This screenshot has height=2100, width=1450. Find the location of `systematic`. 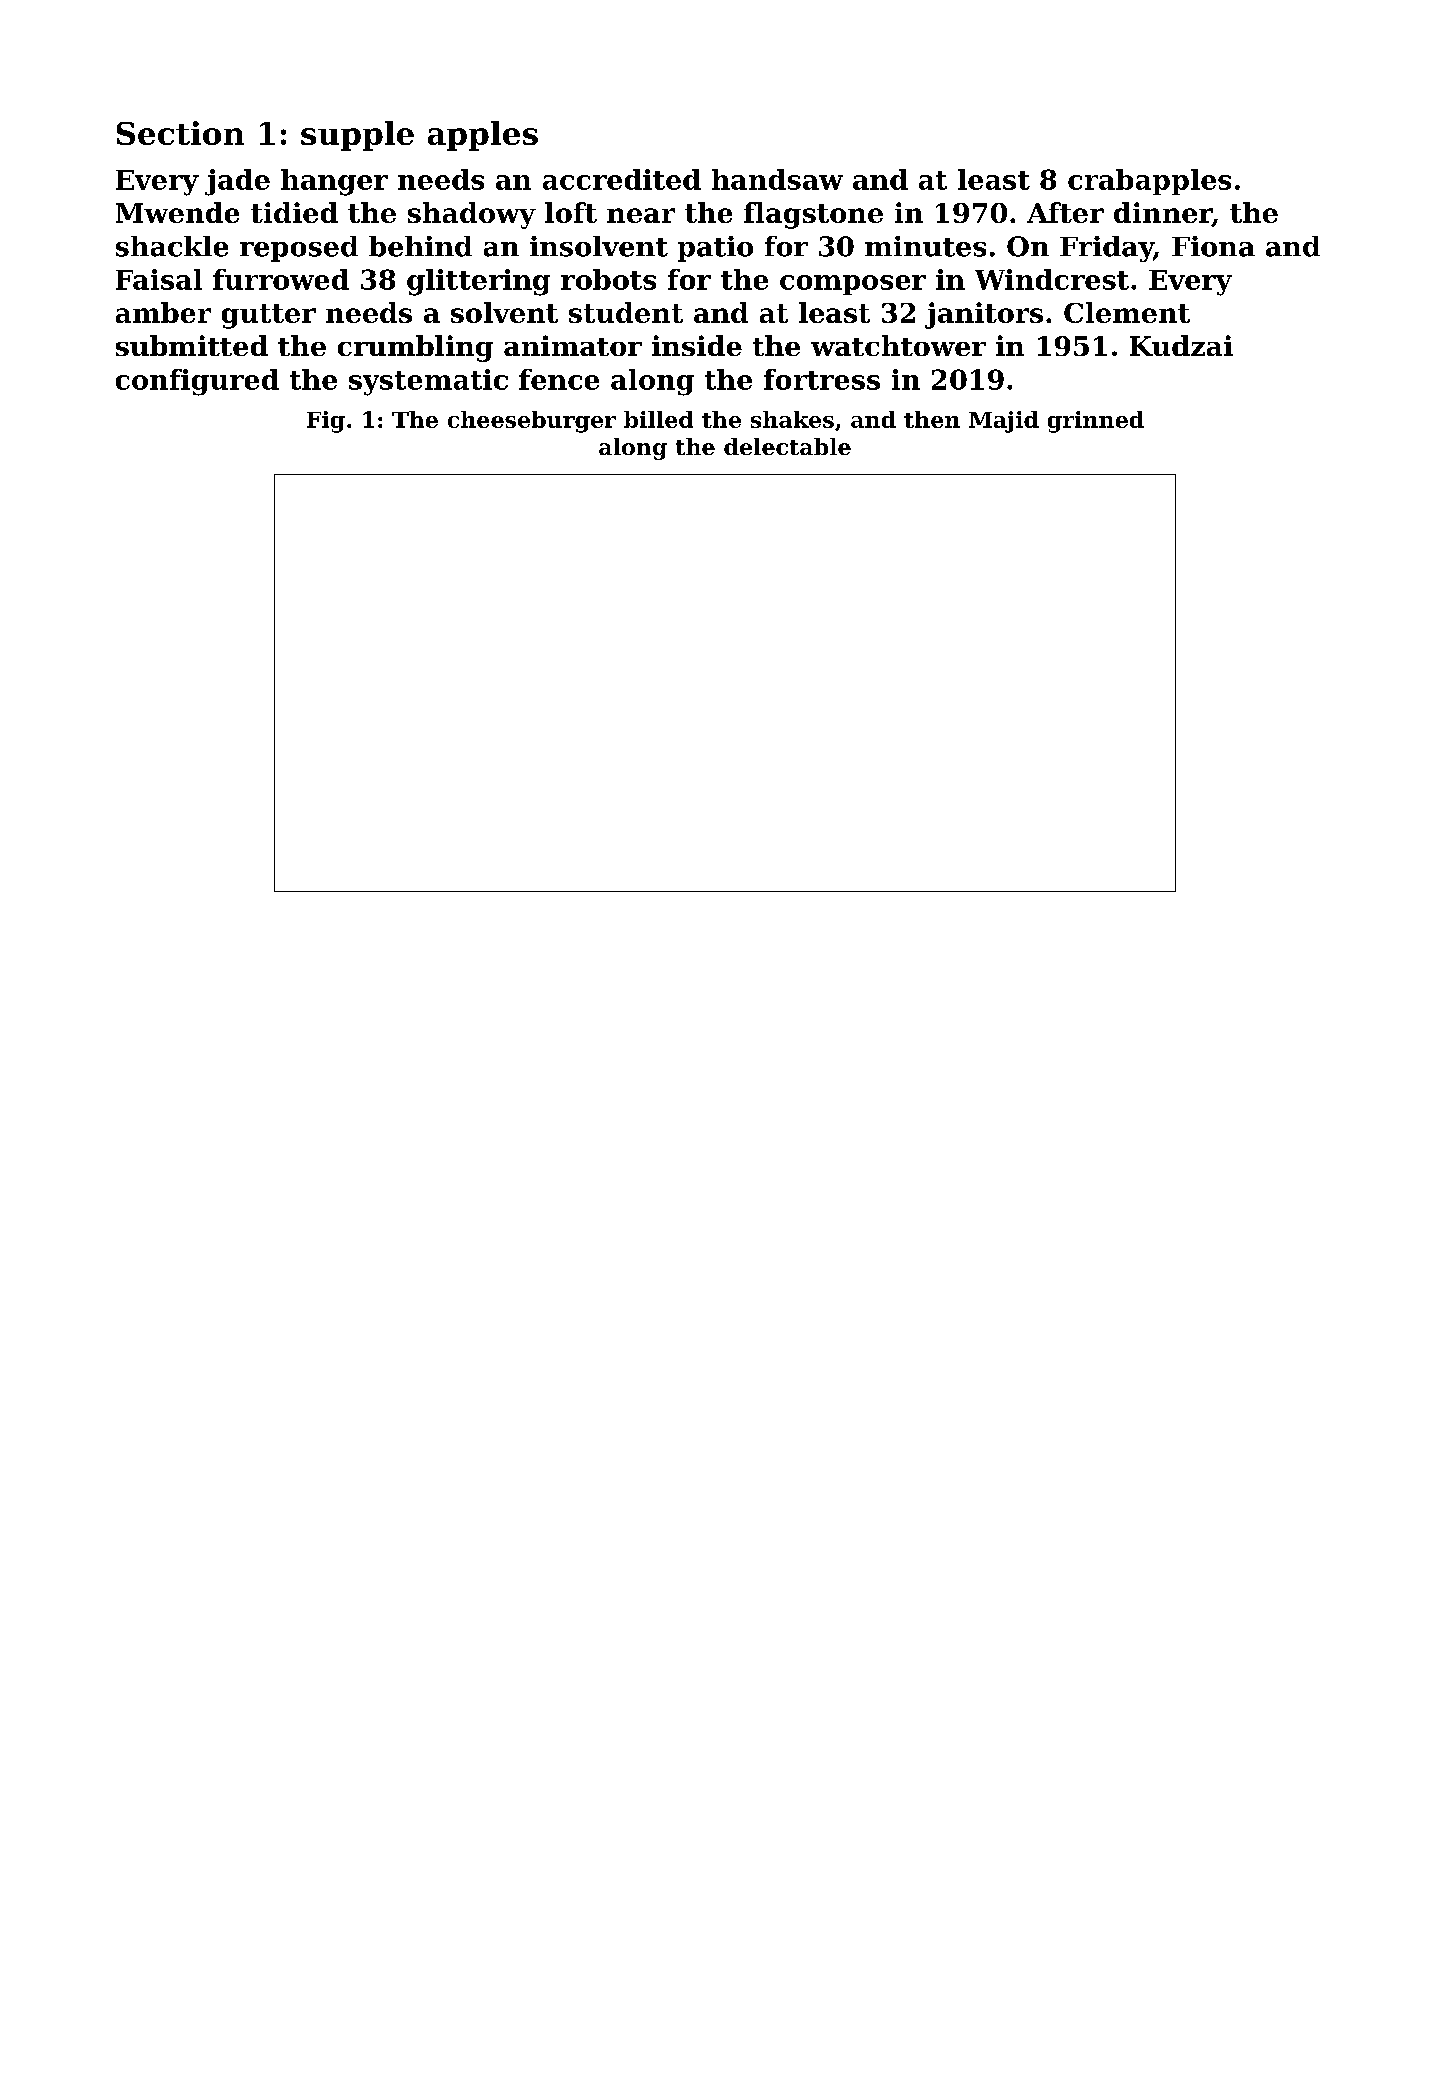

systematic is located at coordinates (428, 382).
